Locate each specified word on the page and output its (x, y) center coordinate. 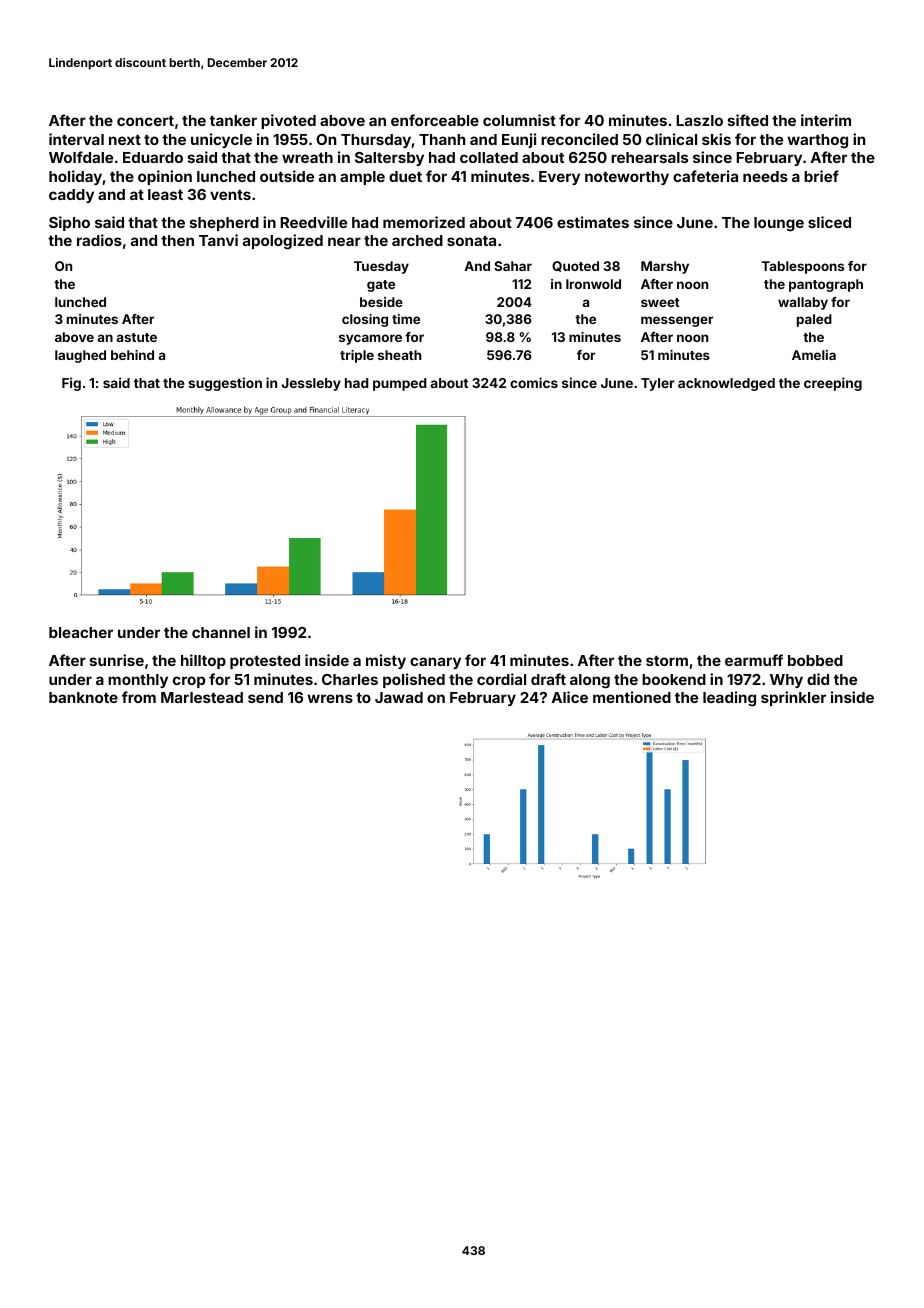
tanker (233, 120)
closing (365, 320)
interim (826, 120)
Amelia (814, 355)
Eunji (519, 140)
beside (381, 302)
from (139, 697)
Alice (570, 697)
